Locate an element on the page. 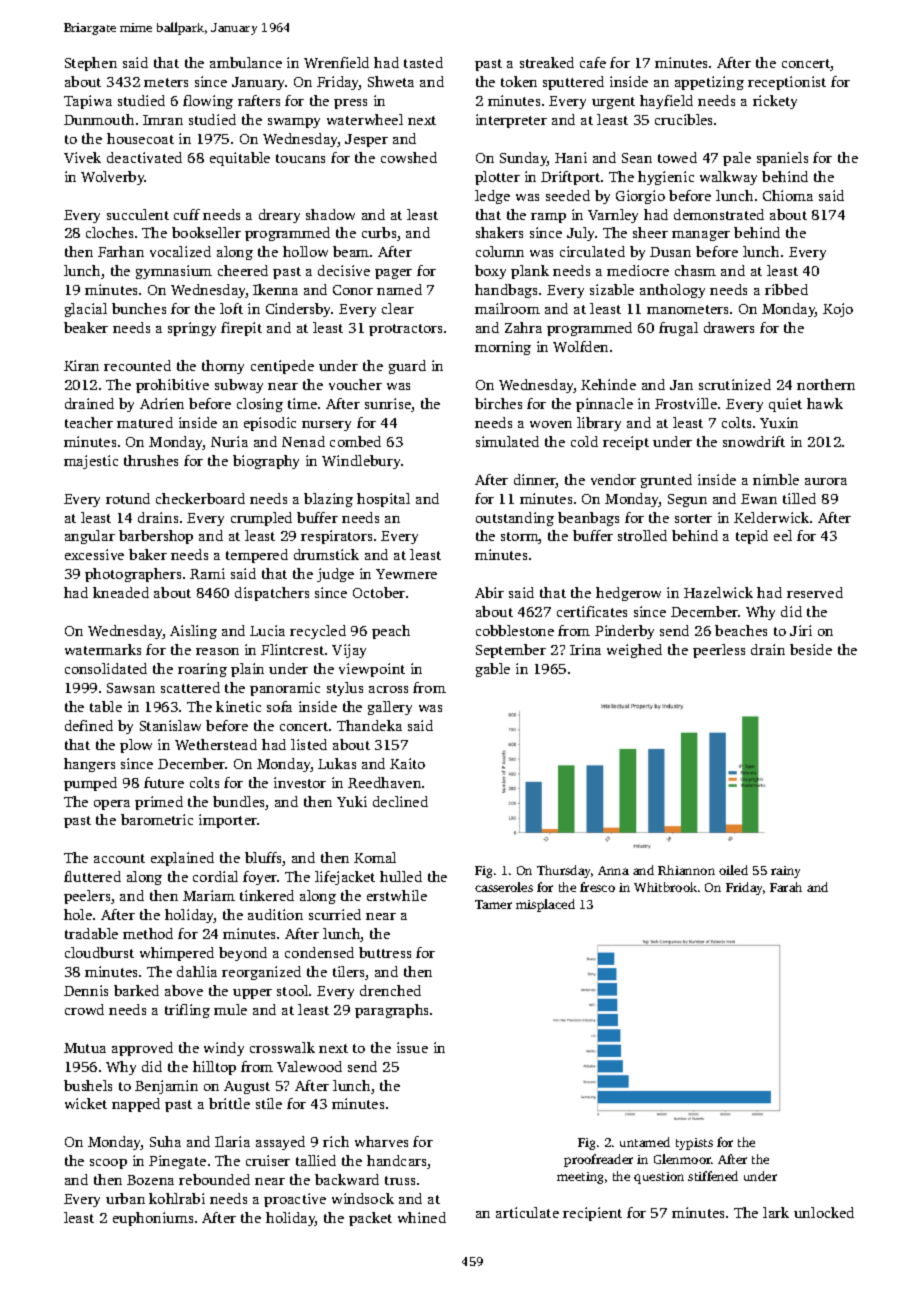 Image resolution: width=924 pixels, height=1308 pixels. frugal is located at coordinates (678, 329).
